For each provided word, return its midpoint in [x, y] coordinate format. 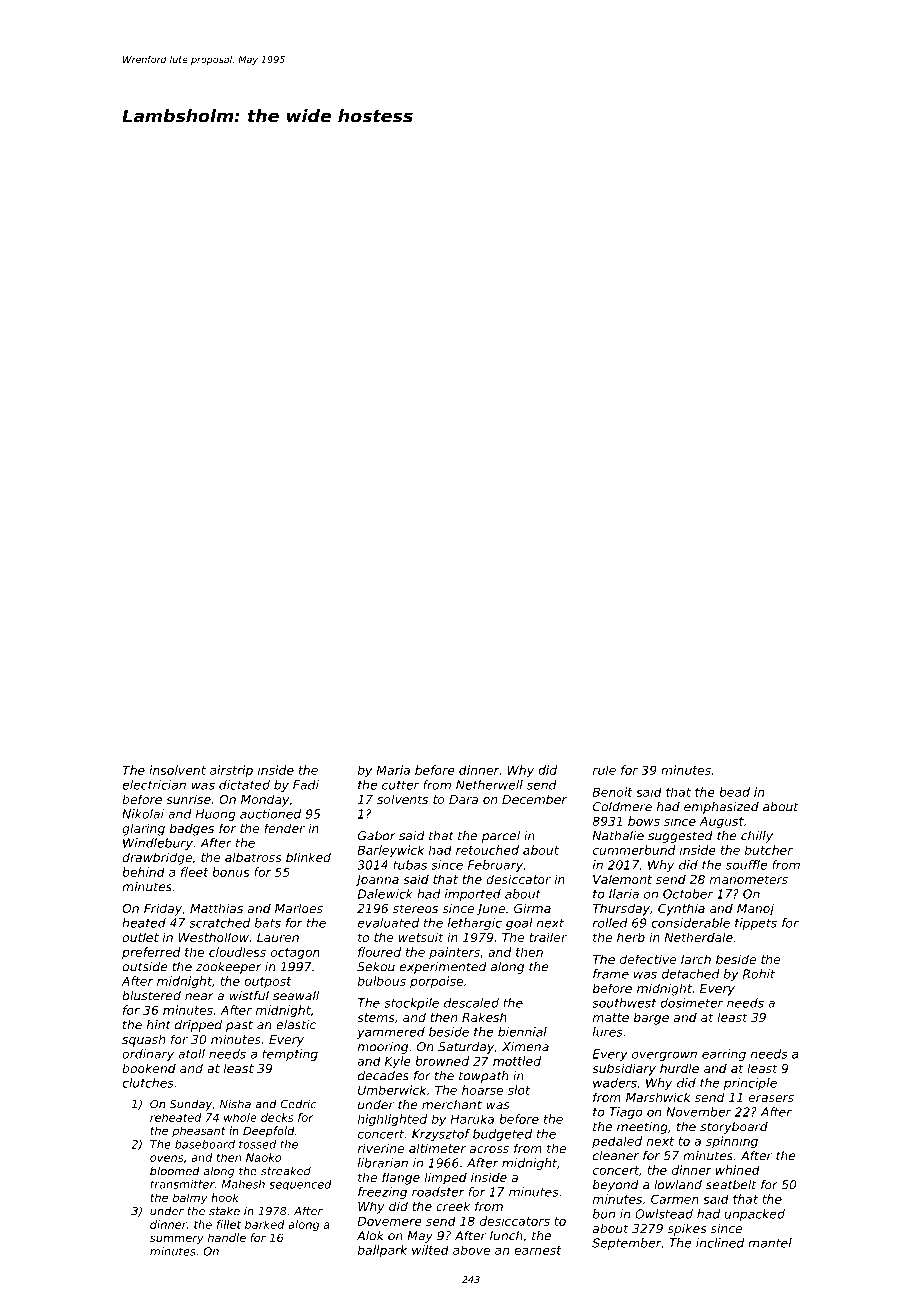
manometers [749, 879]
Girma [532, 908]
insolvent [177, 770]
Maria [393, 770]
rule [604, 770]
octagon [295, 954]
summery [177, 1240]
